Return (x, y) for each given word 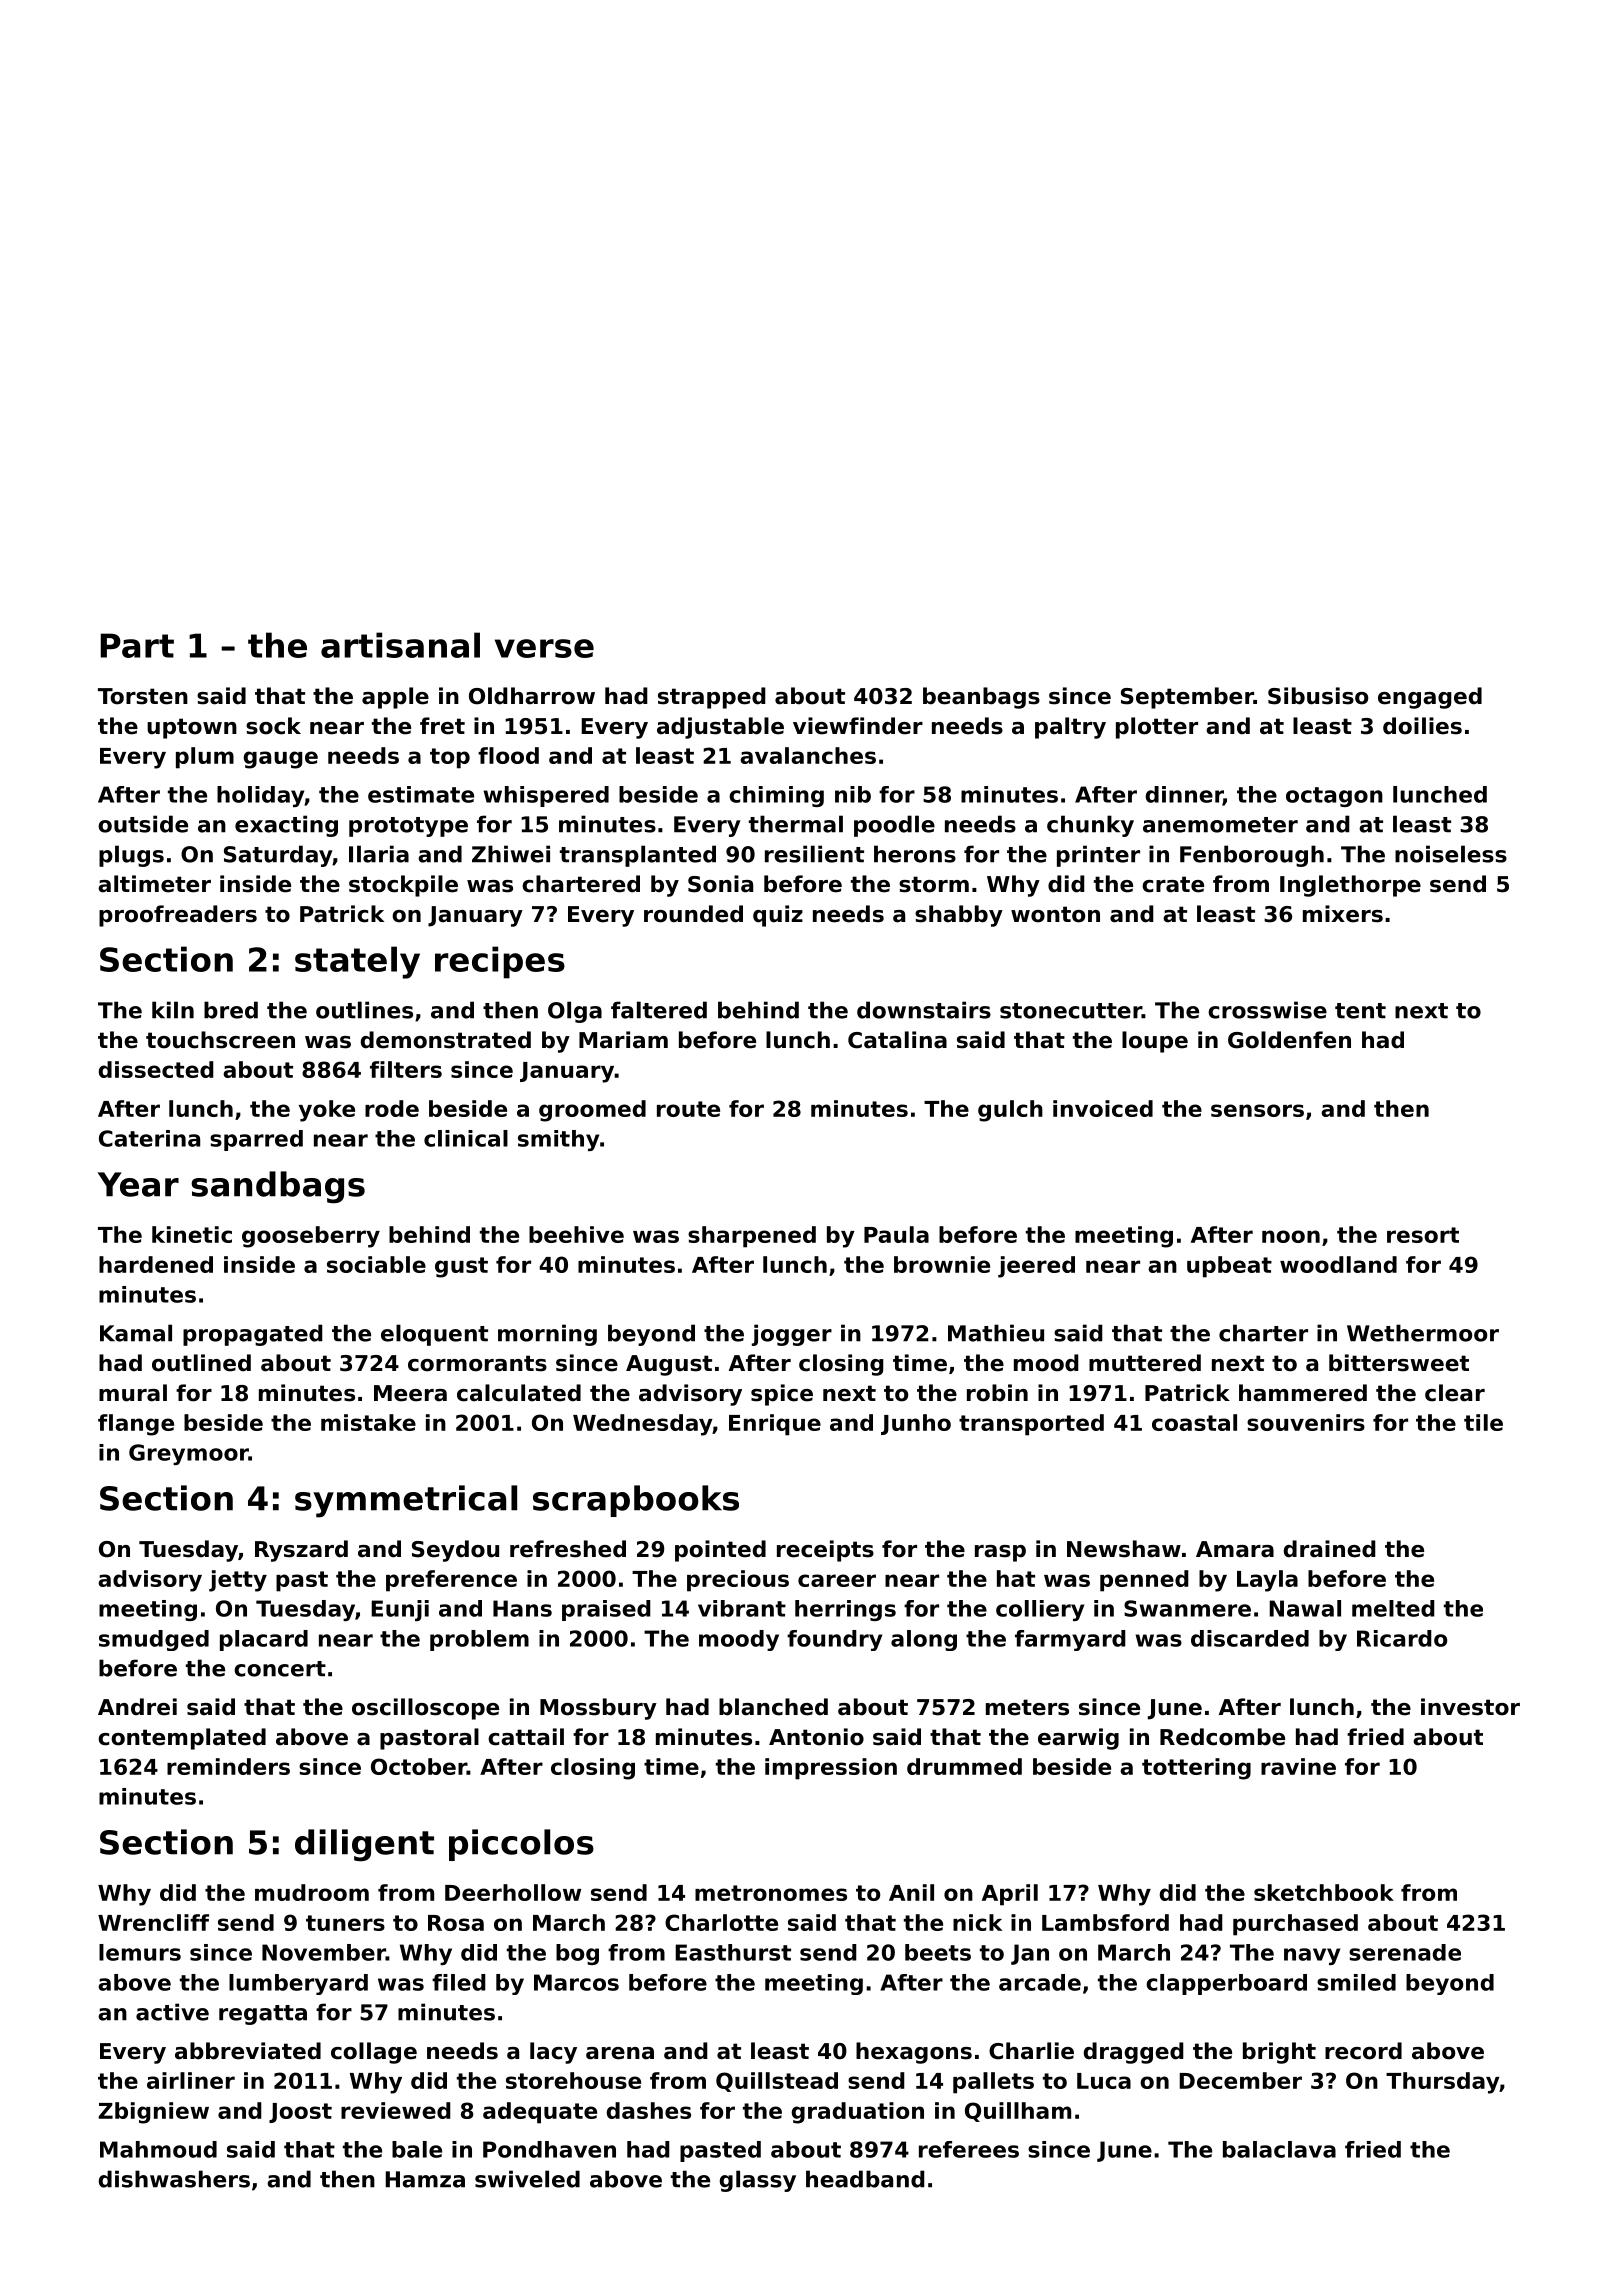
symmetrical (406, 1501)
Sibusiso (1318, 696)
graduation (858, 2113)
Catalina (897, 1040)
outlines (364, 1010)
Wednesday (642, 1425)
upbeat (1229, 1267)
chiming (776, 796)
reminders (228, 1766)
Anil (911, 1892)
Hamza (425, 2179)
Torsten (143, 696)
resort (1423, 1235)
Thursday (1442, 2083)
